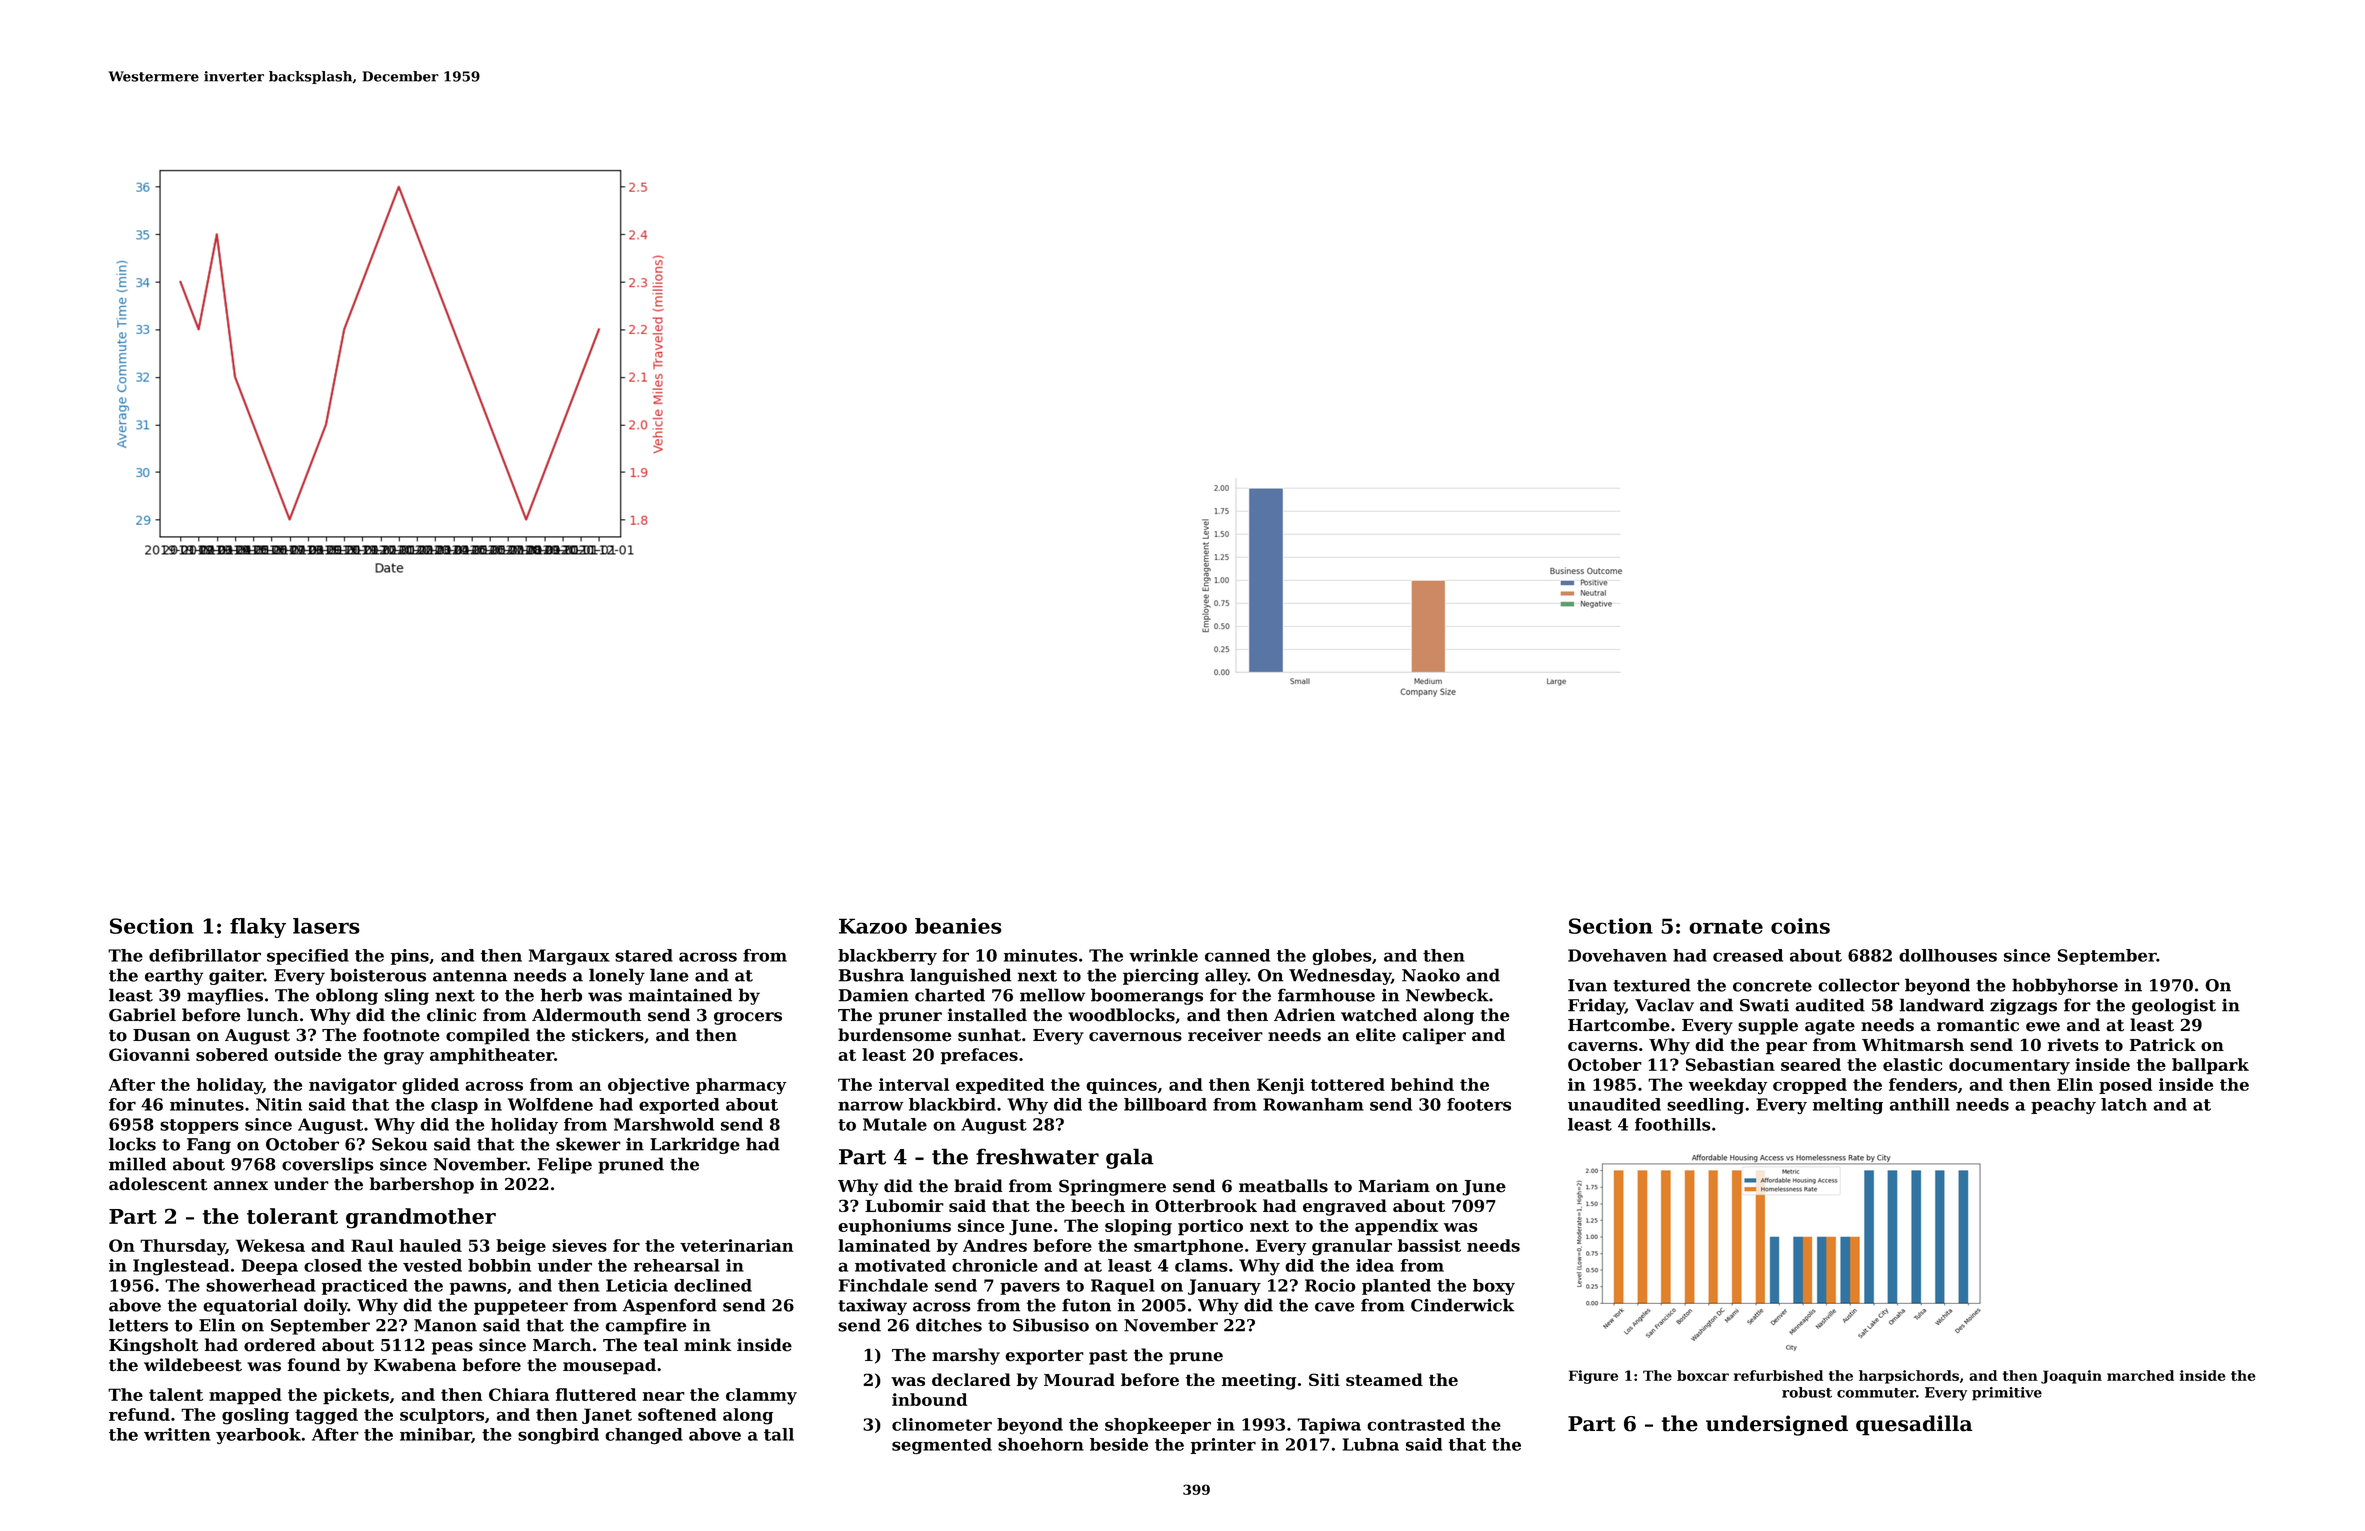 The height and width of the screenshot is (1531, 2365). I want to click on boxy, so click(1494, 1287).
